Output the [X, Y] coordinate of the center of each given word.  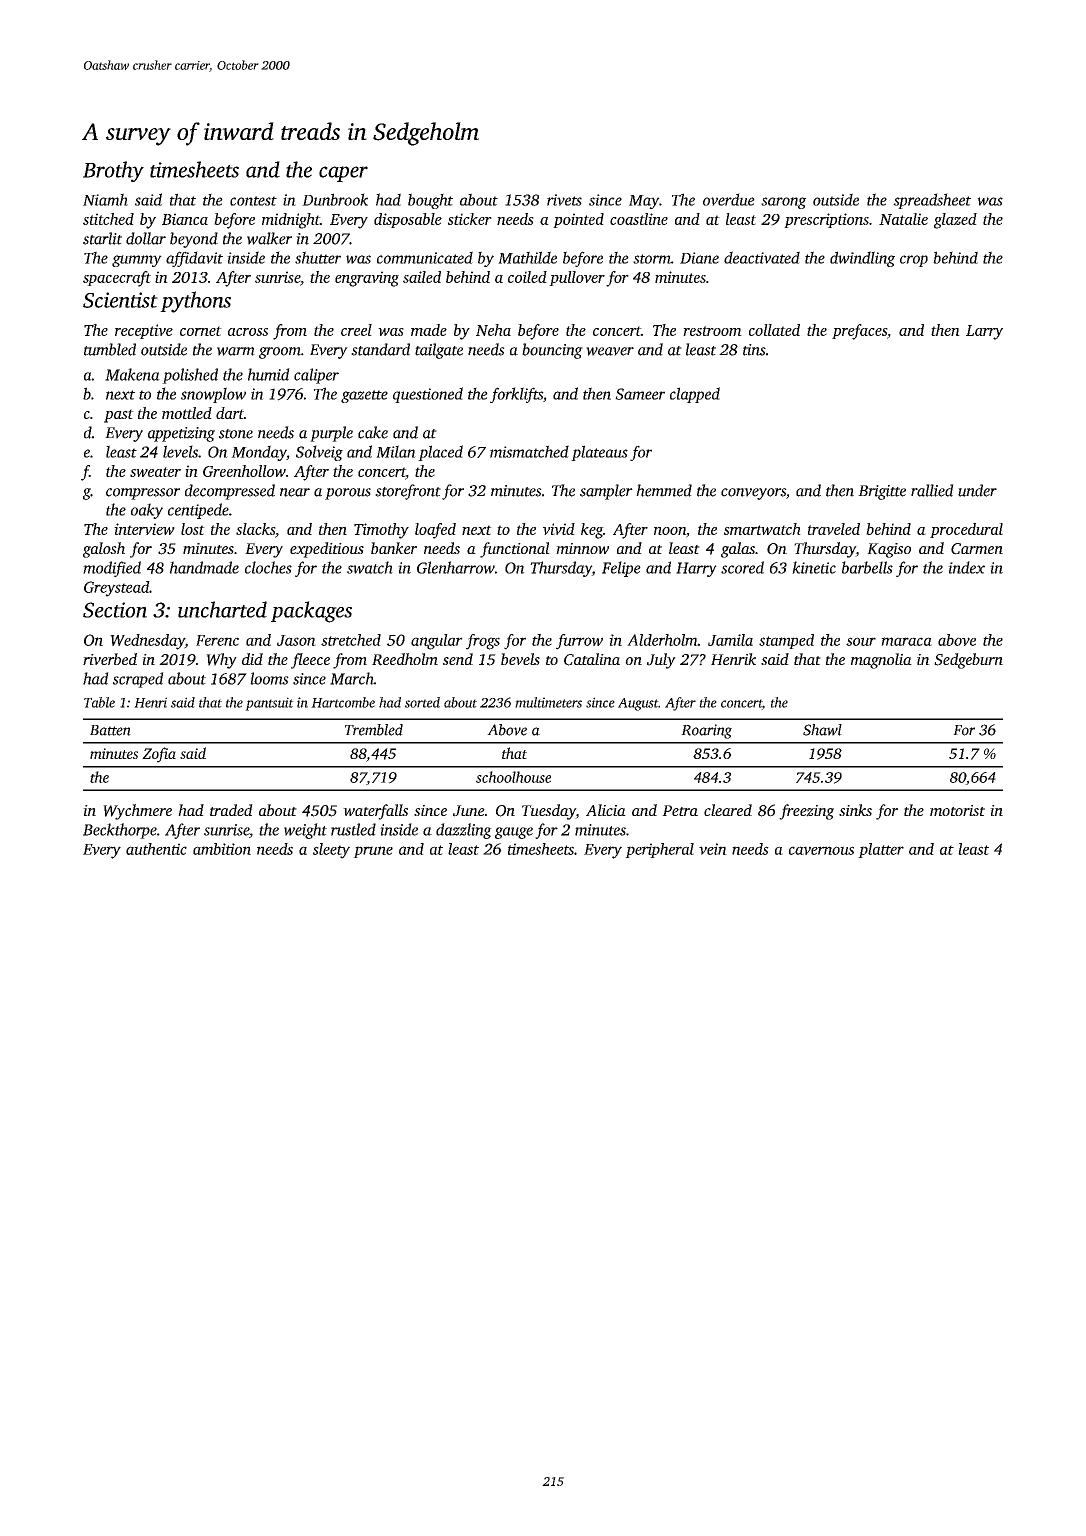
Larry [984, 332]
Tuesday [549, 812]
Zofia [159, 755]
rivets [564, 200]
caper [343, 174]
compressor [143, 494]
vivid [559, 529]
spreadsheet [932, 201]
